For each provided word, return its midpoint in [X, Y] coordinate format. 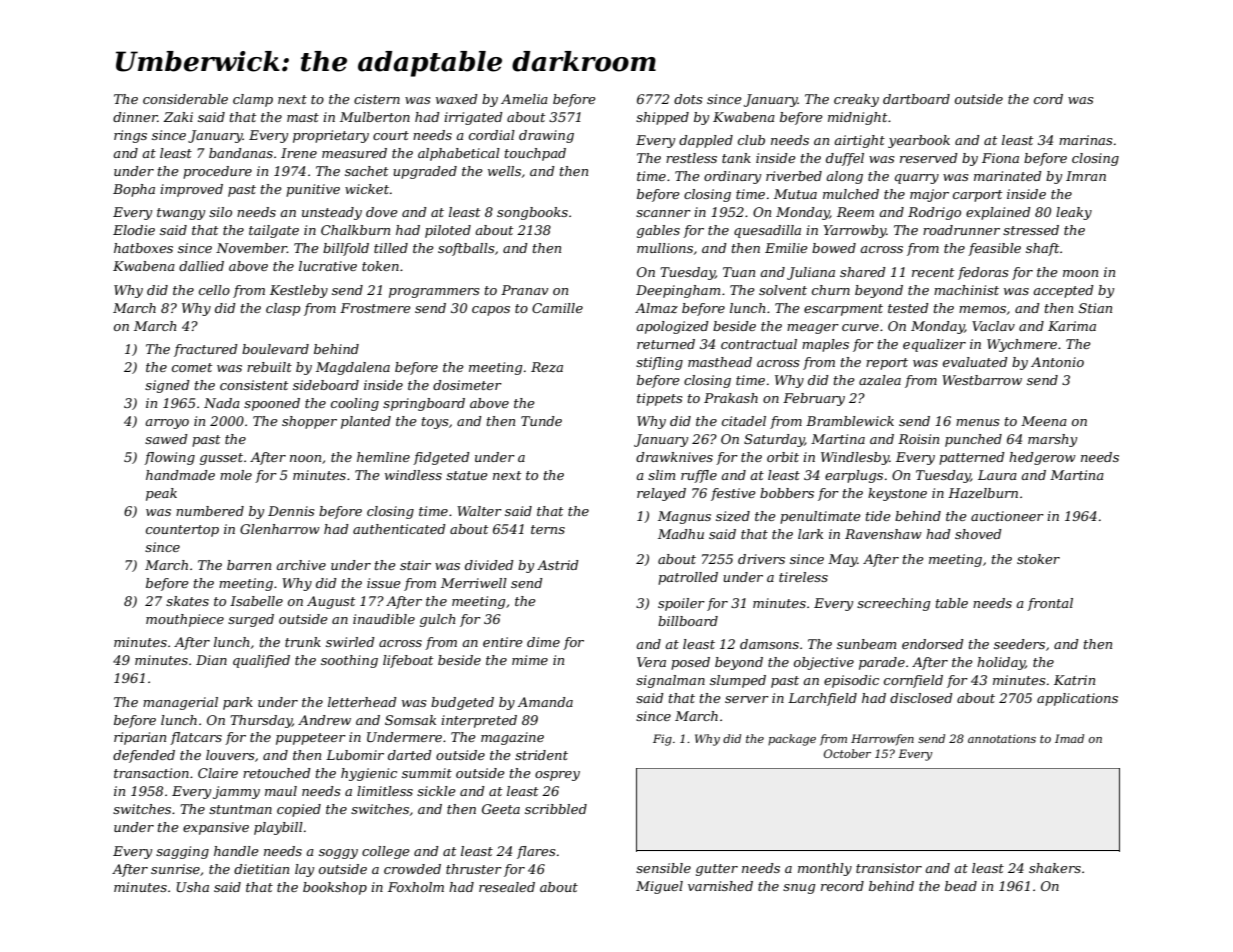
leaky [1074, 213]
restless [691, 158]
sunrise [175, 869]
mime [530, 660]
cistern [377, 99]
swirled [350, 642]
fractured [206, 350]
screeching [893, 604]
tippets [659, 399]
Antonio [1057, 362]
